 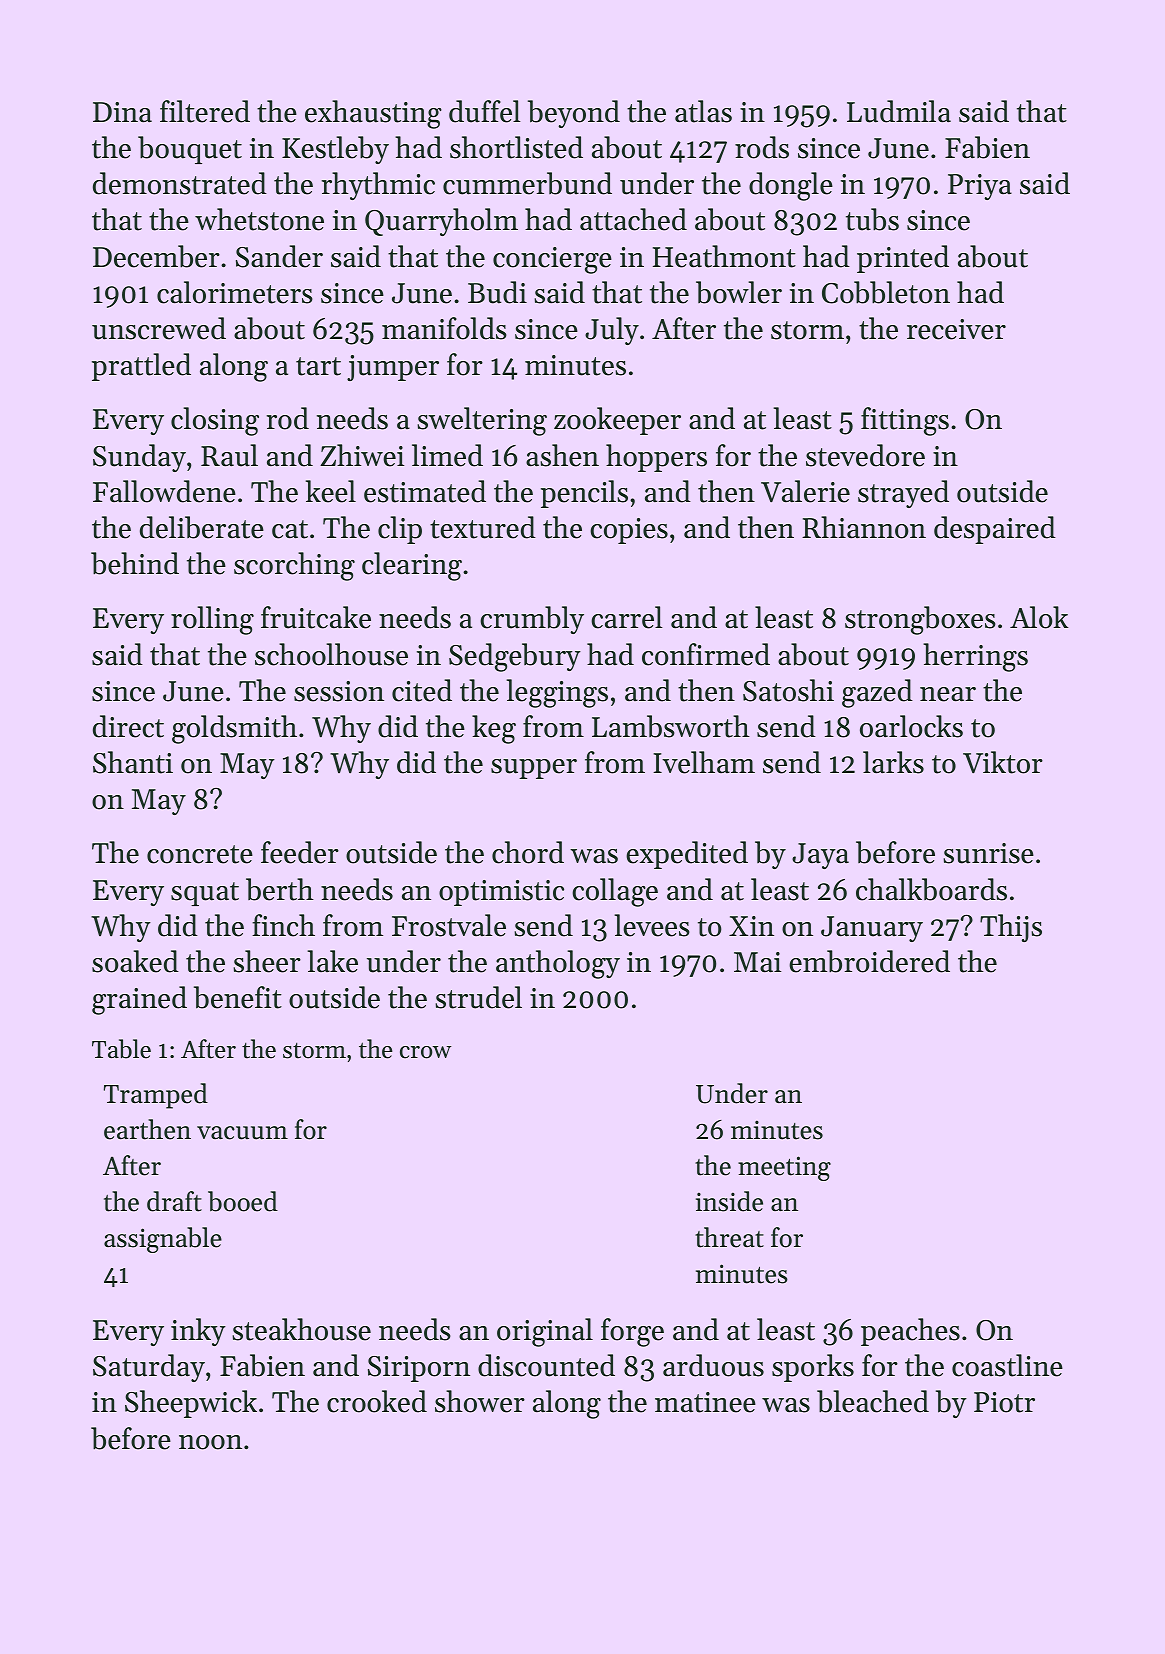 What do you see at coordinates (903, 259) in the page?
I see `printed` at bounding box center [903, 259].
